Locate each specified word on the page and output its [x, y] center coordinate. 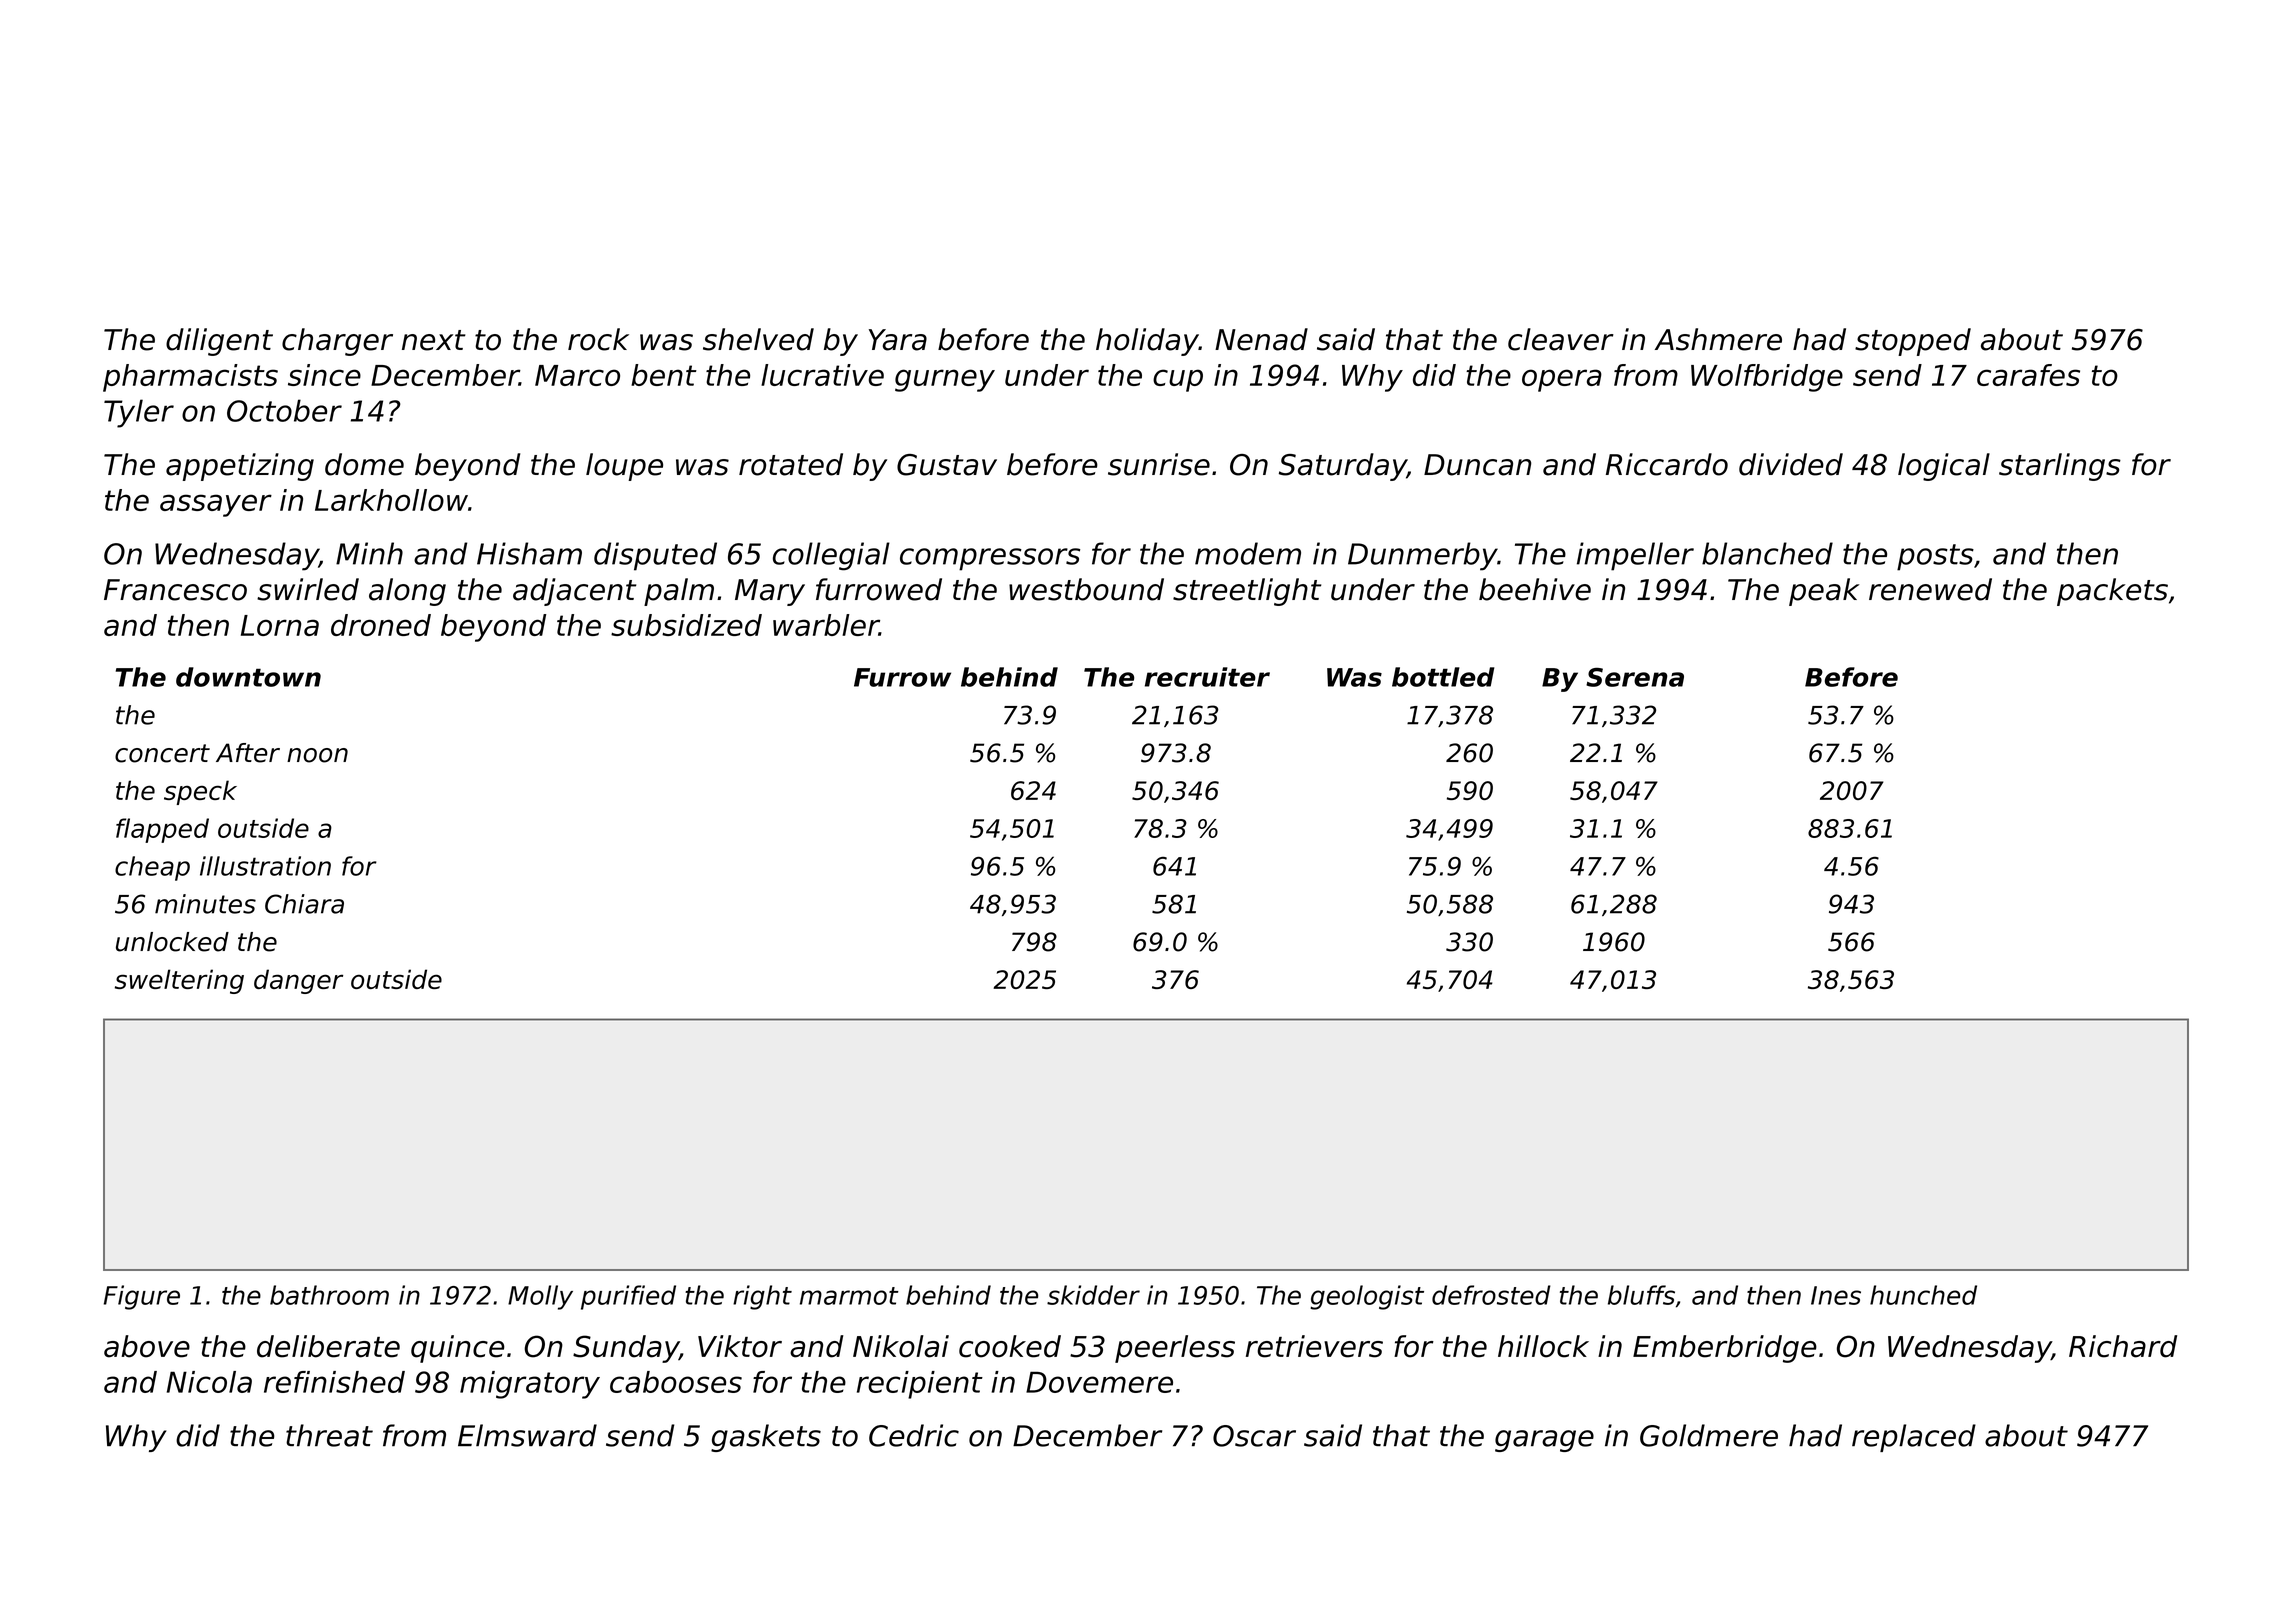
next [434, 340]
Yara [898, 340]
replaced [1914, 1438]
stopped [1913, 342]
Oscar [1254, 1436]
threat [329, 1435]
